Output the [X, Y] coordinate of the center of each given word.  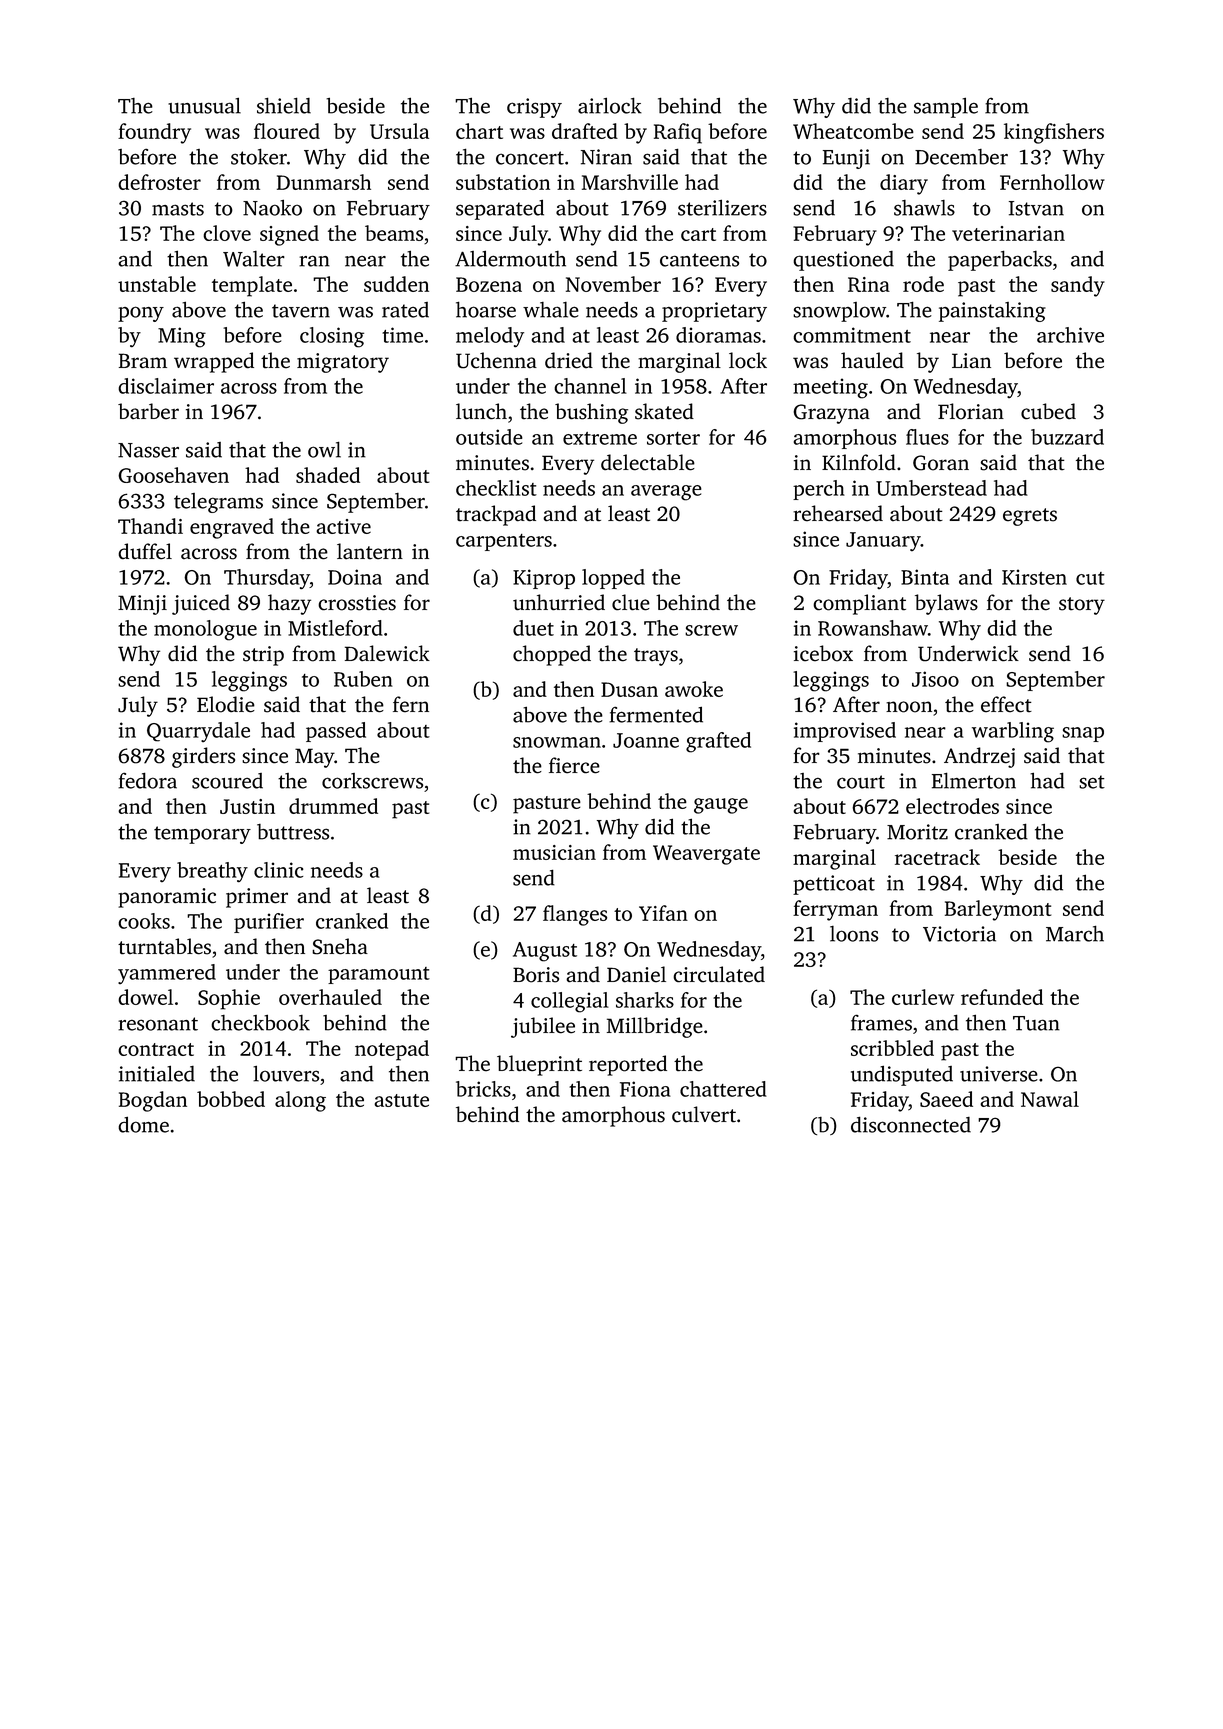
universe [999, 1074]
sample [946, 107]
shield [284, 105]
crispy [534, 108]
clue [631, 602]
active [343, 526]
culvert [704, 1114]
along [300, 1101]
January [883, 541]
